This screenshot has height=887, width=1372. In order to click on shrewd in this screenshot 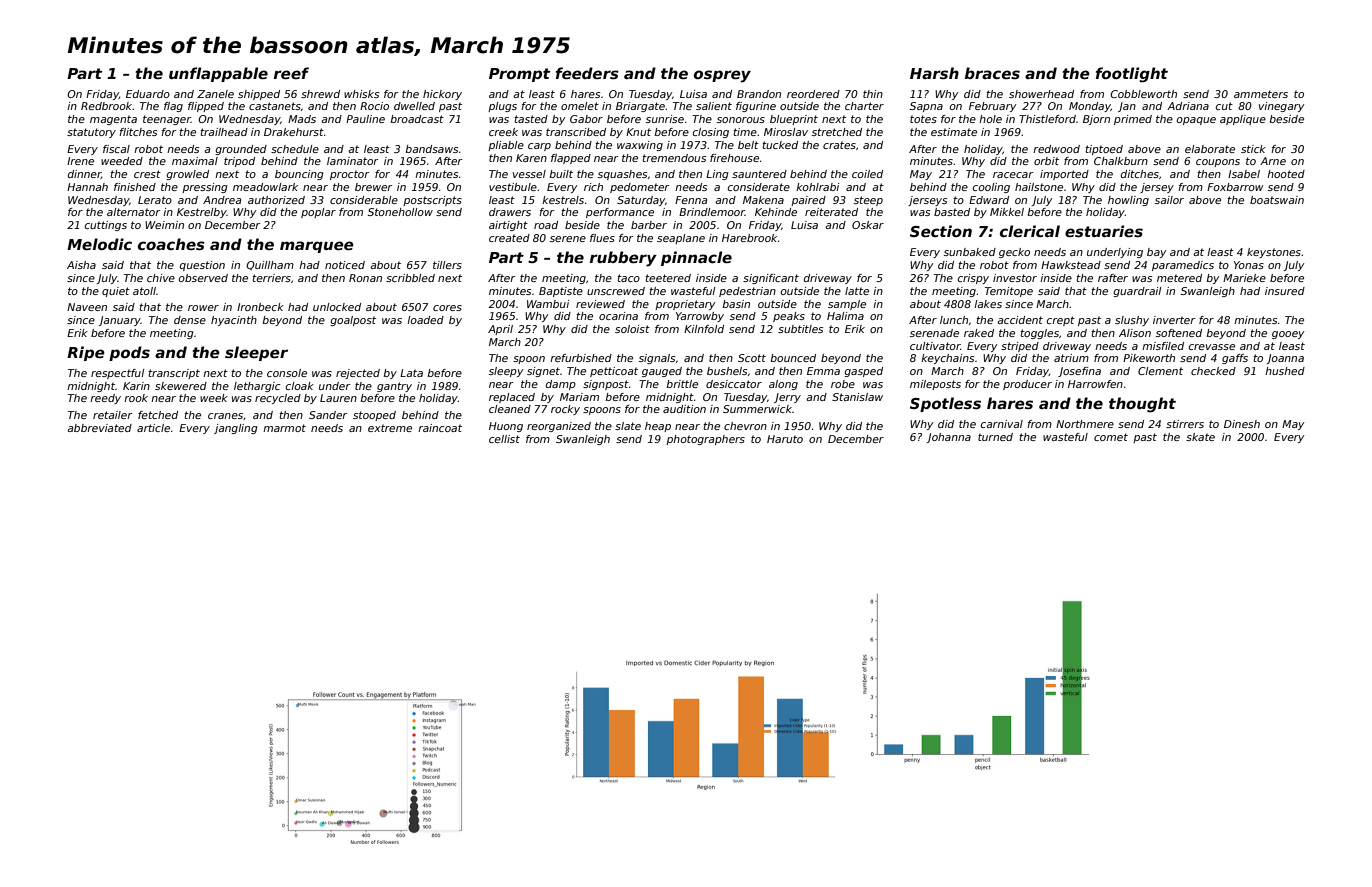, I will do `click(320, 94)`.
